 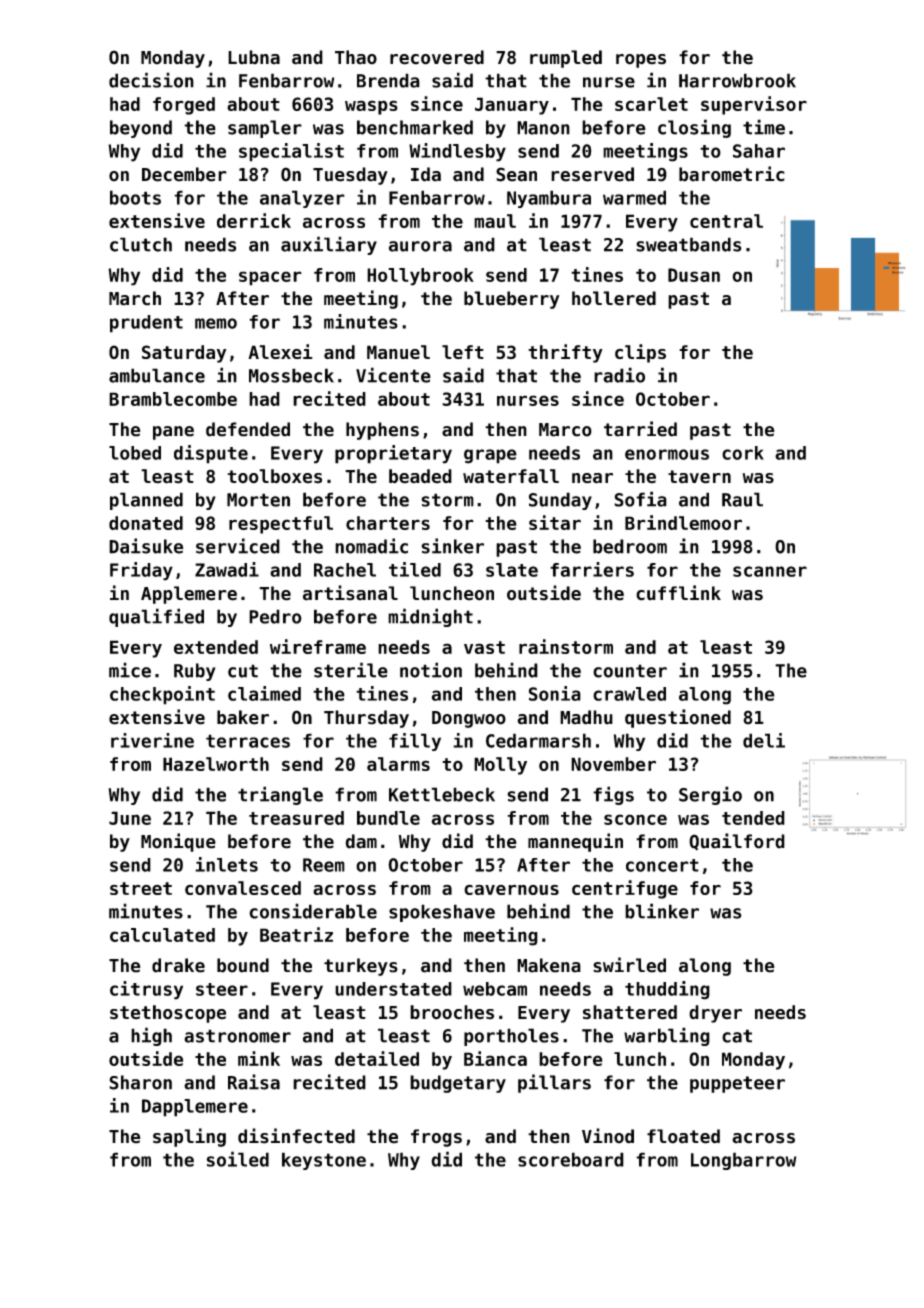 I want to click on central, so click(x=726, y=221).
